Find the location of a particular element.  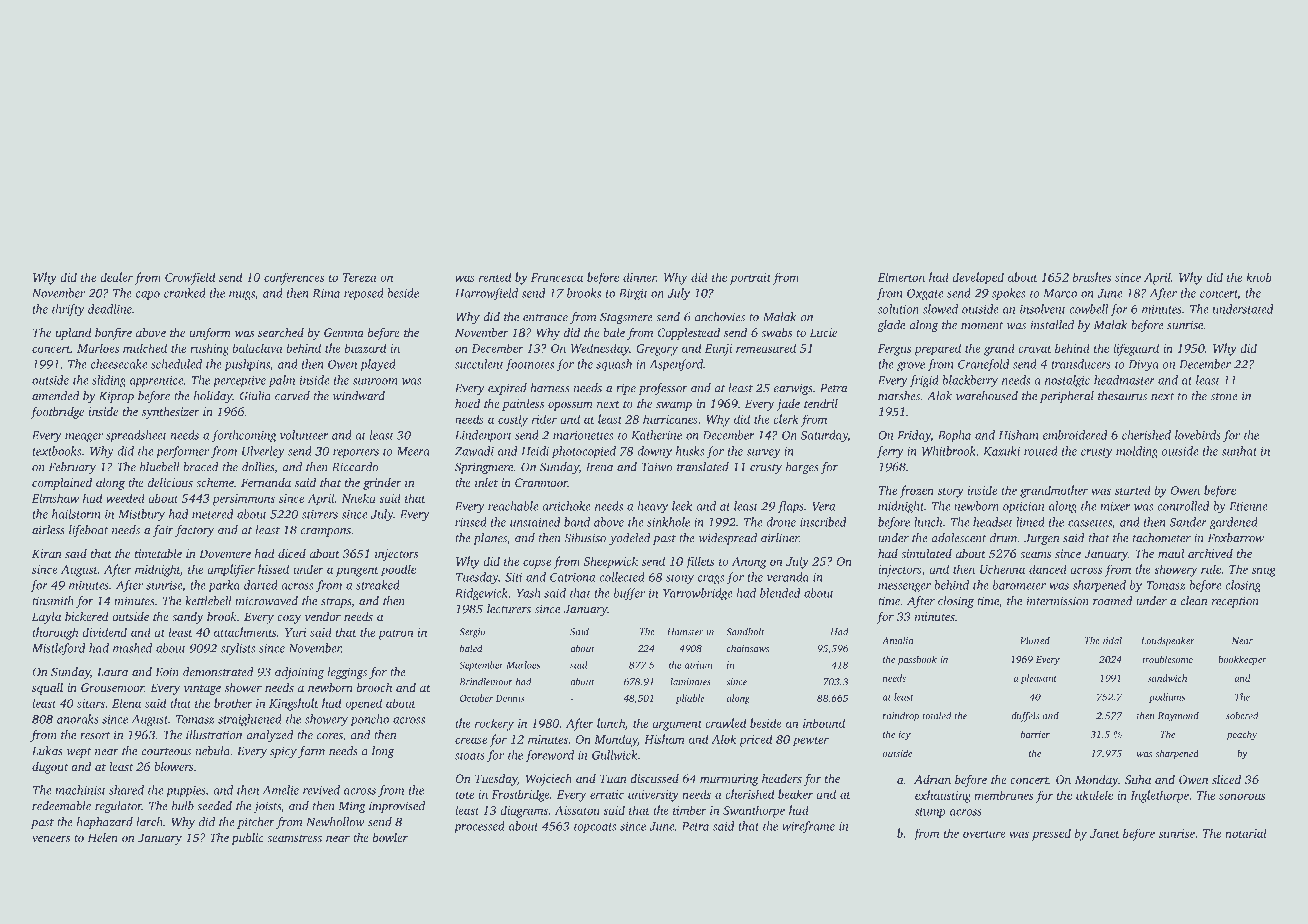

molding is located at coordinates (1137, 452).
